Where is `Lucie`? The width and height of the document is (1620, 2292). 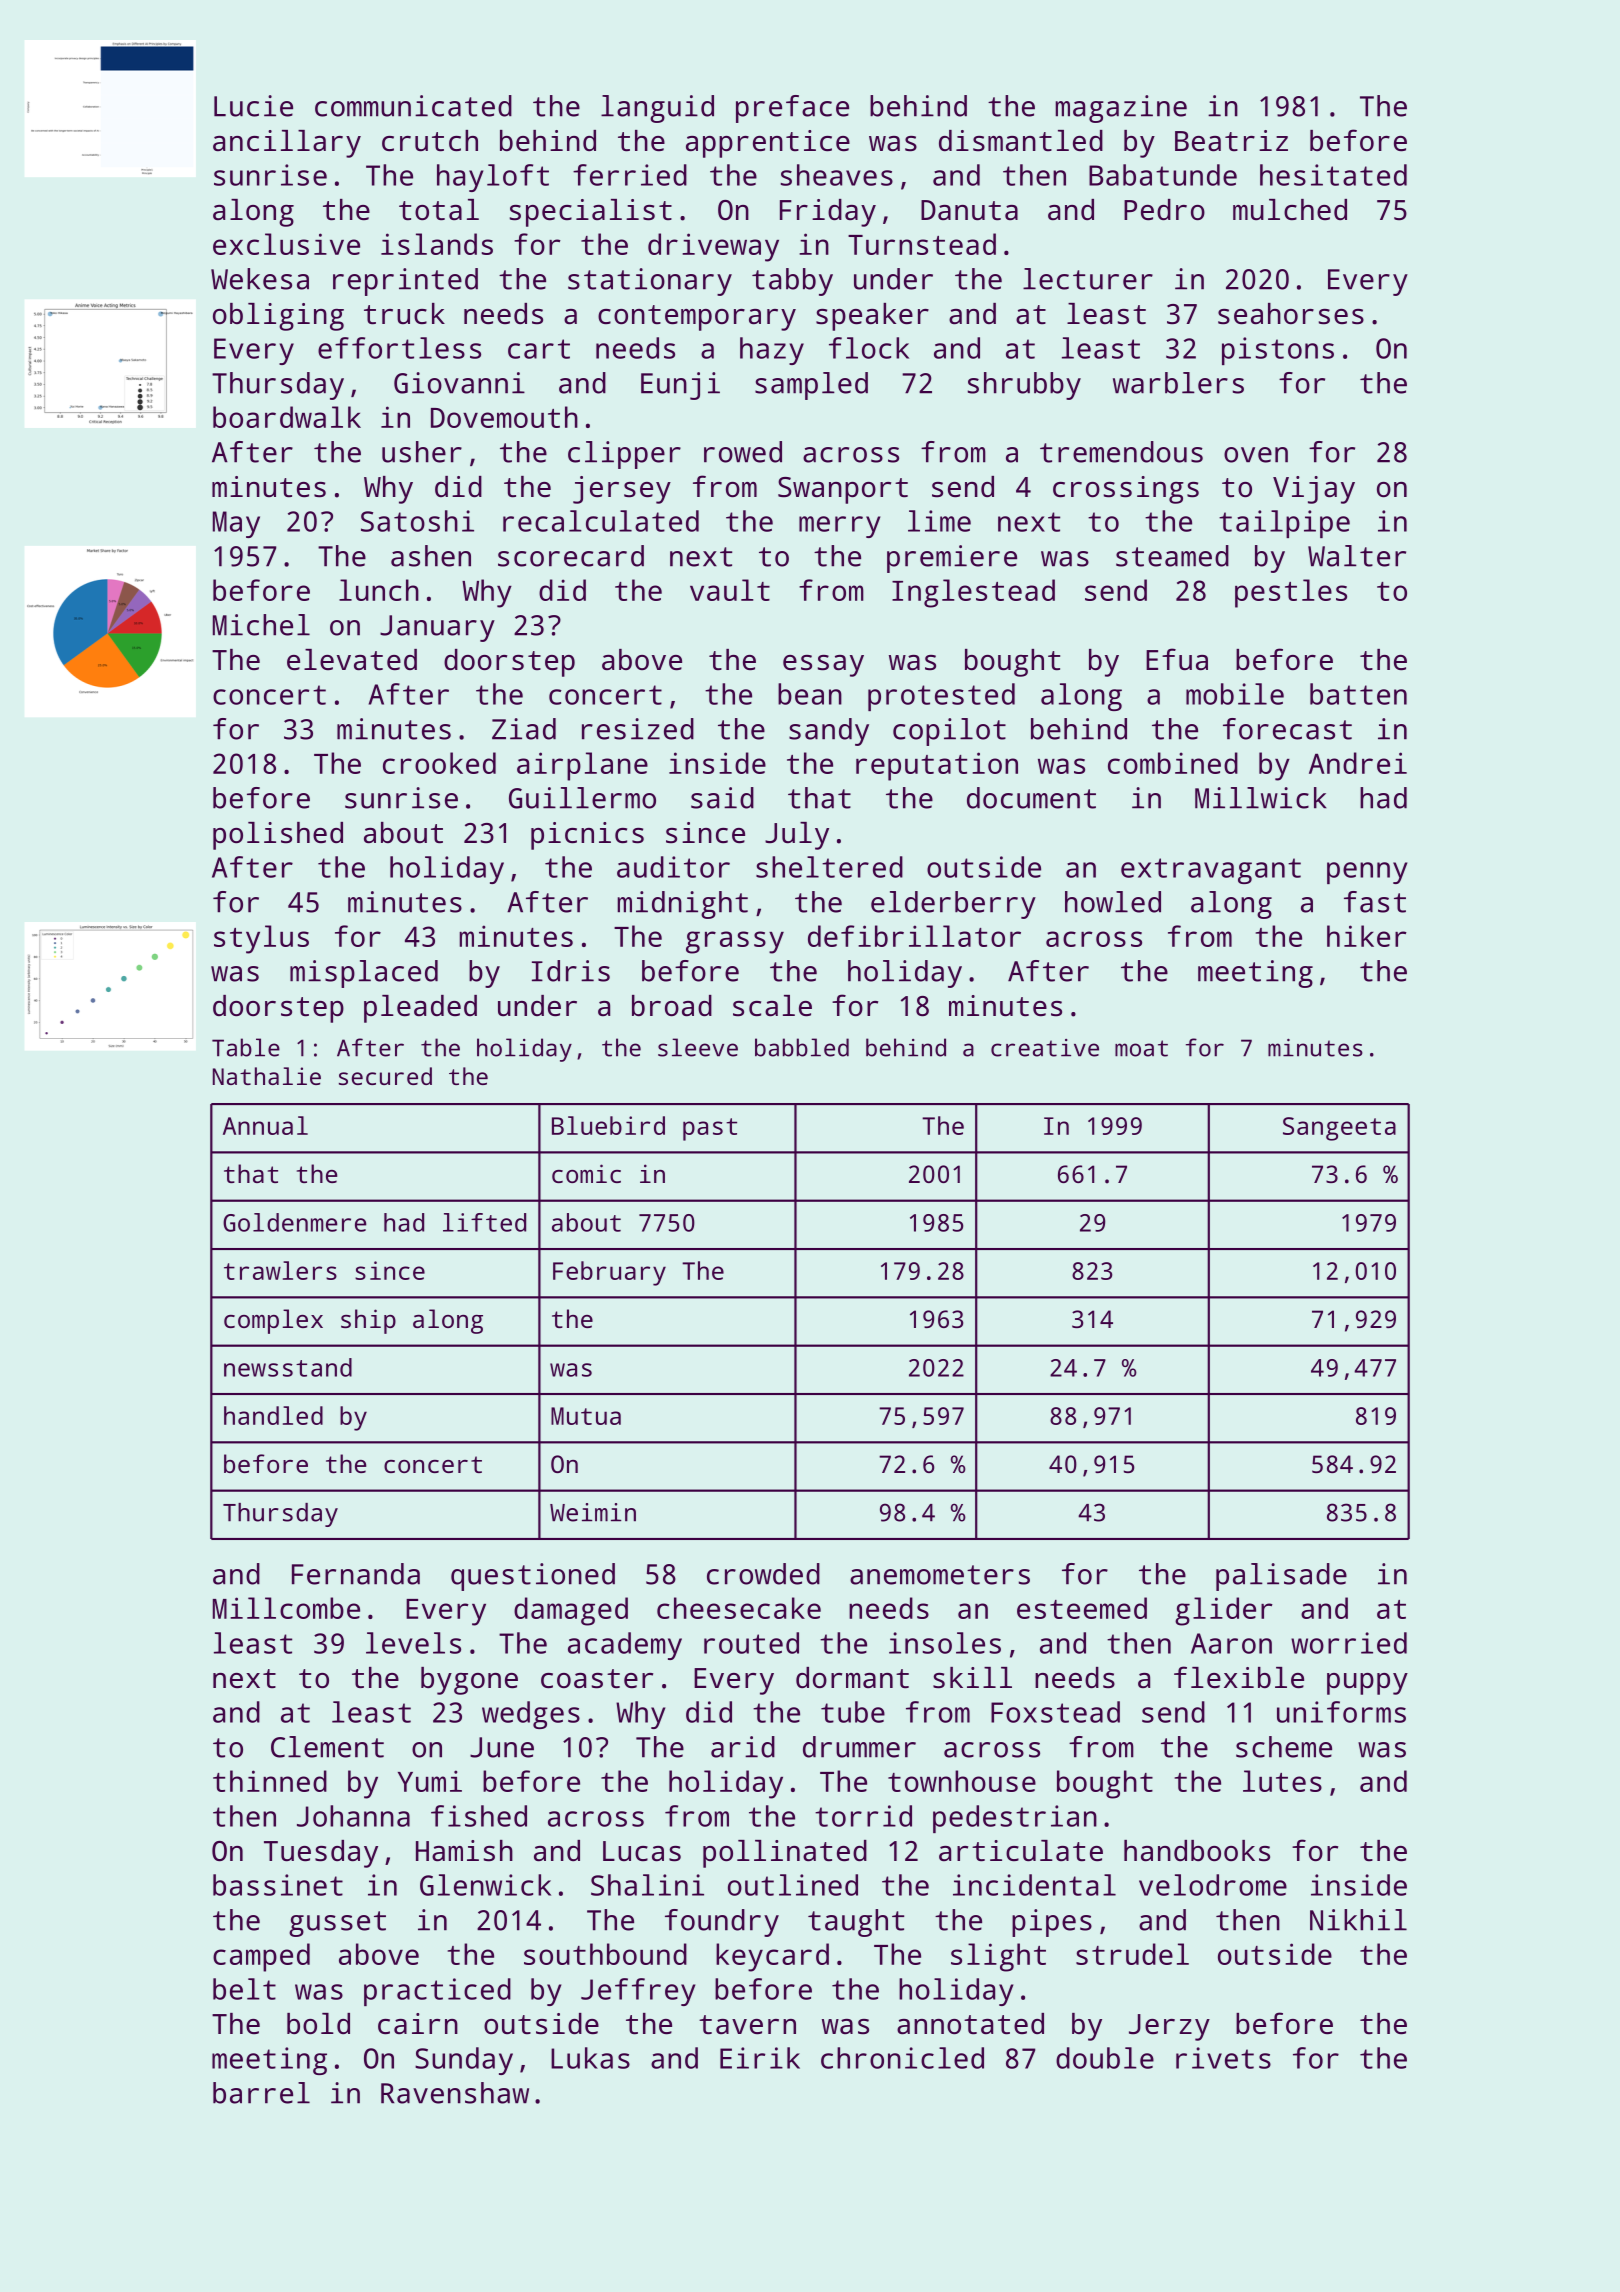 Lucie is located at coordinates (253, 106).
